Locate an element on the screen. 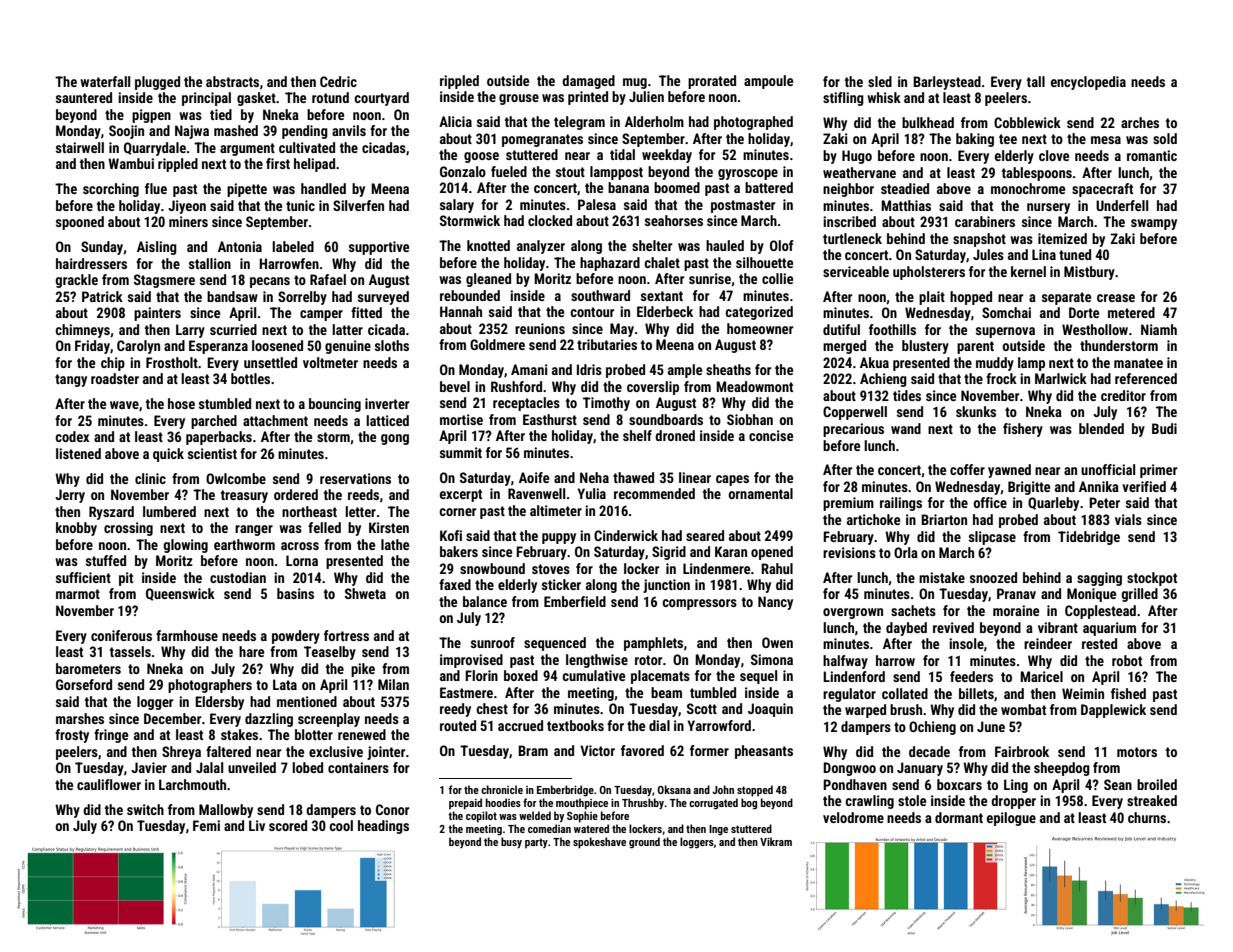  damaged is located at coordinates (588, 82).
